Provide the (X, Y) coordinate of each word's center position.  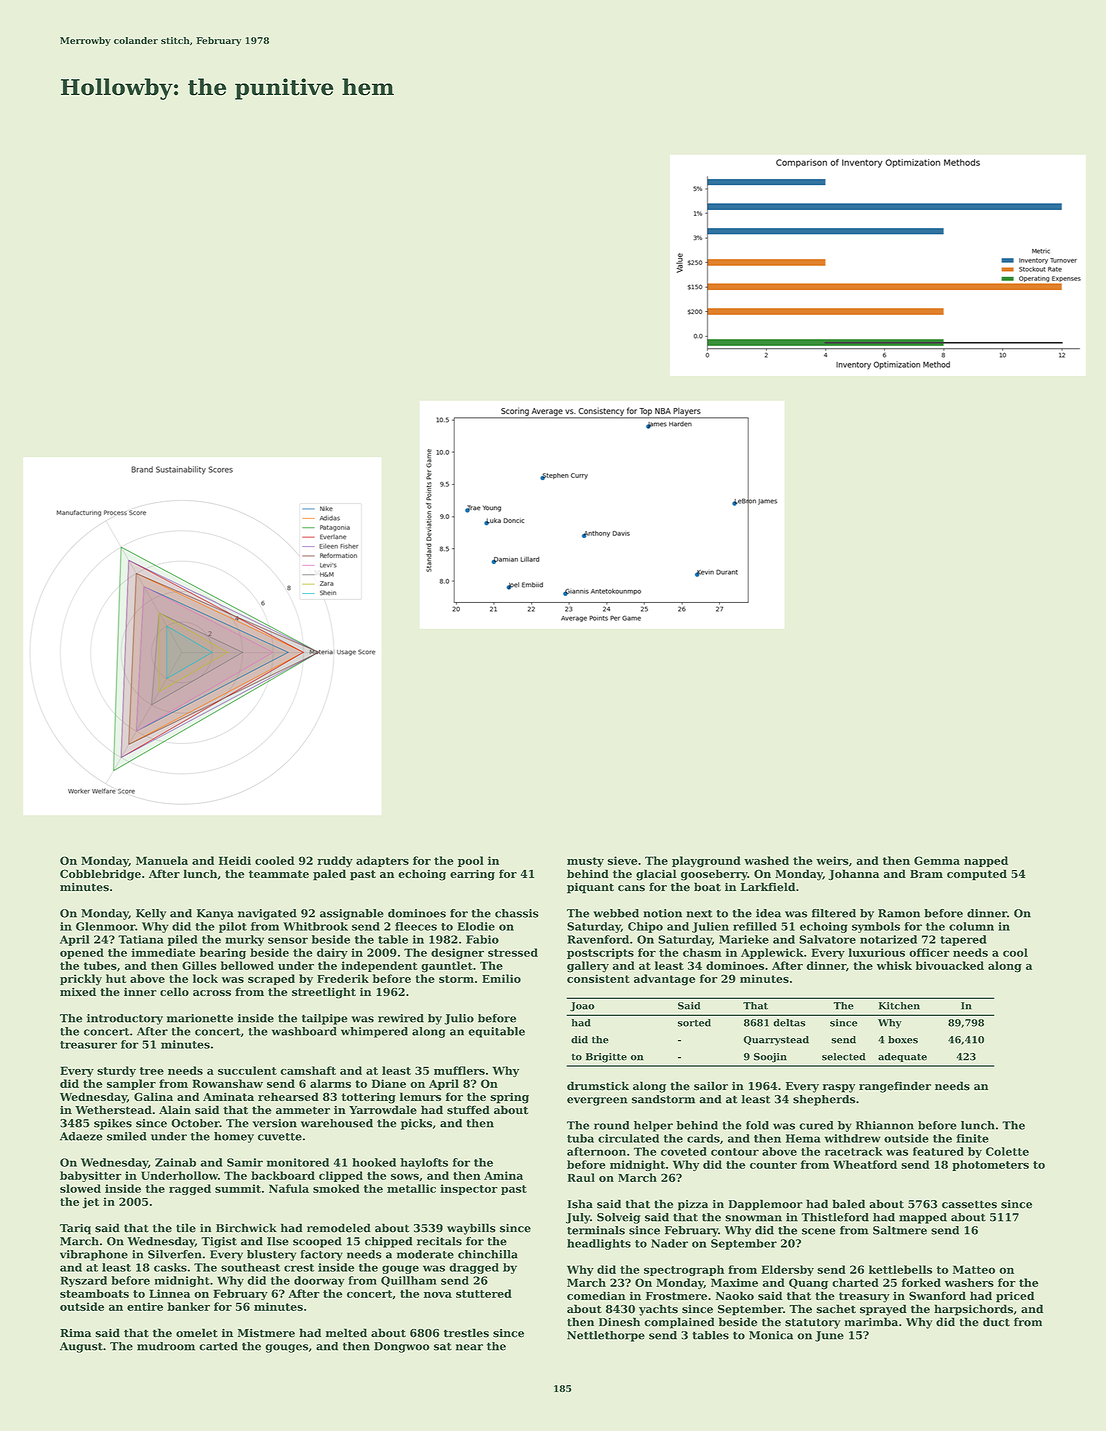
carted (218, 1346)
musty (585, 862)
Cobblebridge (100, 875)
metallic (411, 1188)
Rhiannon (885, 1125)
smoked (336, 1188)
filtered (834, 913)
